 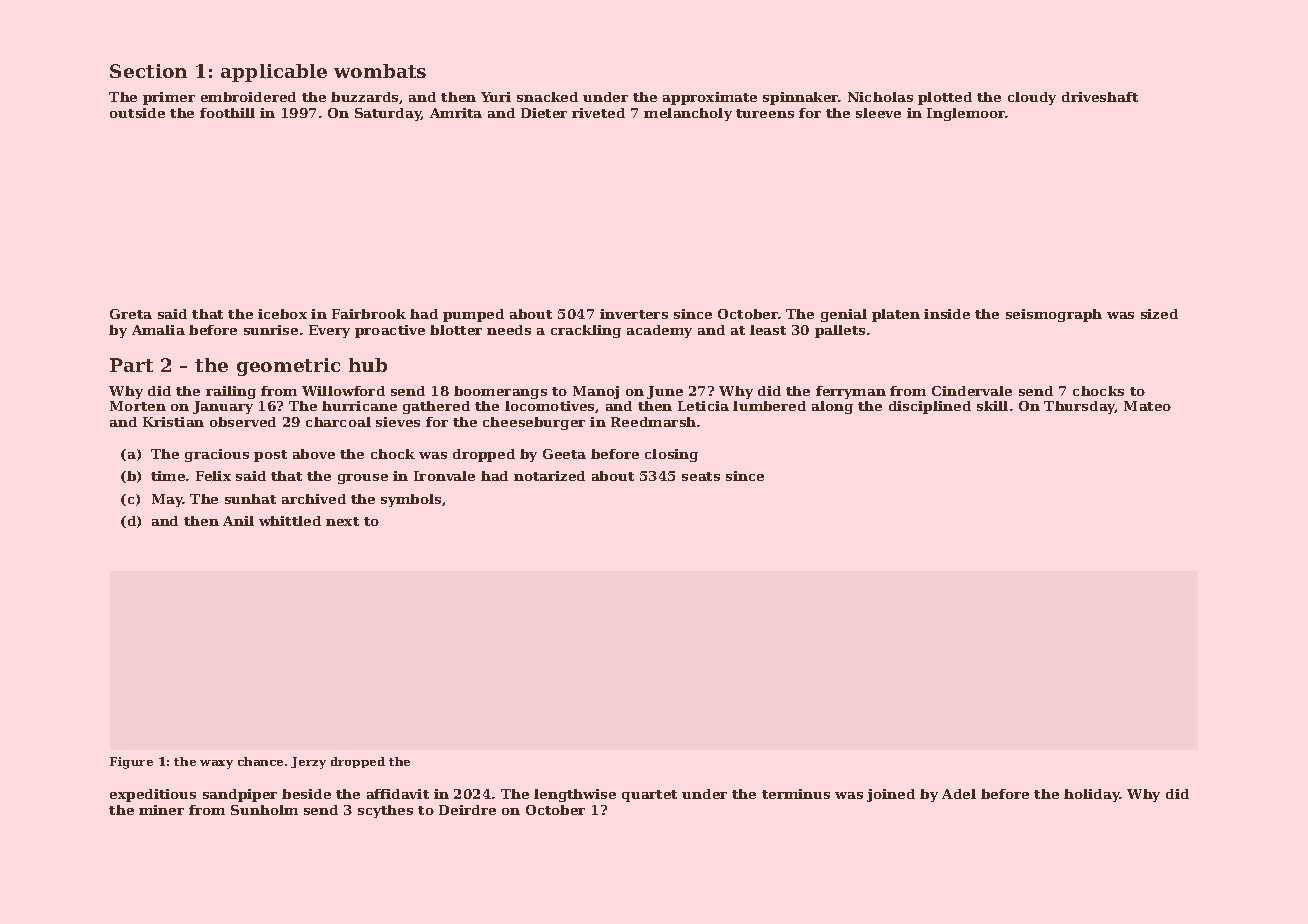 I want to click on riveted, so click(x=598, y=113).
